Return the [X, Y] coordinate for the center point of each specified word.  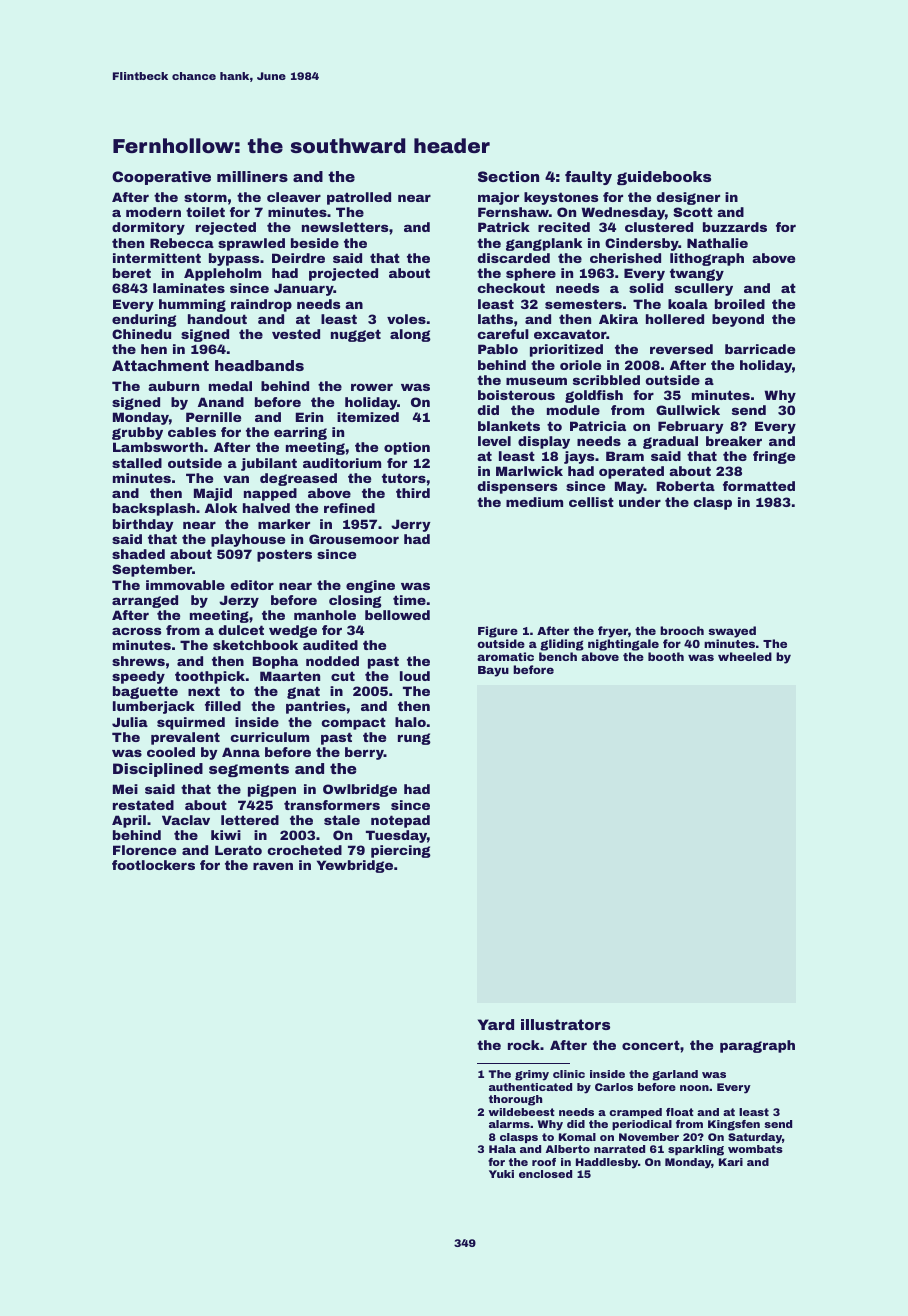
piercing [401, 851]
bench [558, 656]
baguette [145, 692]
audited [330, 645]
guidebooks [664, 178]
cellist [591, 502]
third [413, 493]
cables [192, 432]
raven [273, 866]
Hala [502, 1149]
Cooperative [161, 178]
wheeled [745, 656]
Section [508, 176]
